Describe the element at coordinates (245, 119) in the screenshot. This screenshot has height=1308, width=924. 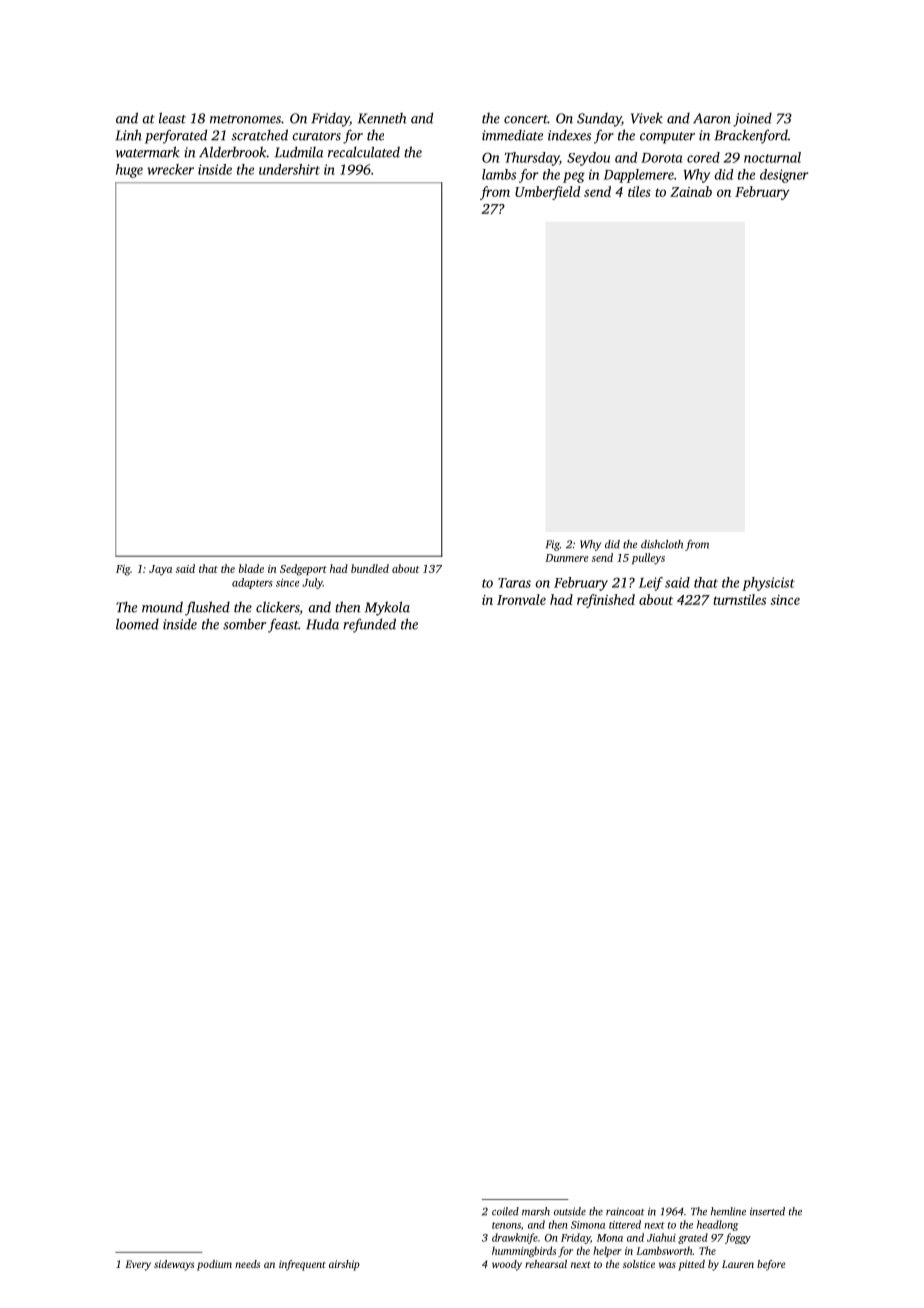
I see `metronomes` at that location.
